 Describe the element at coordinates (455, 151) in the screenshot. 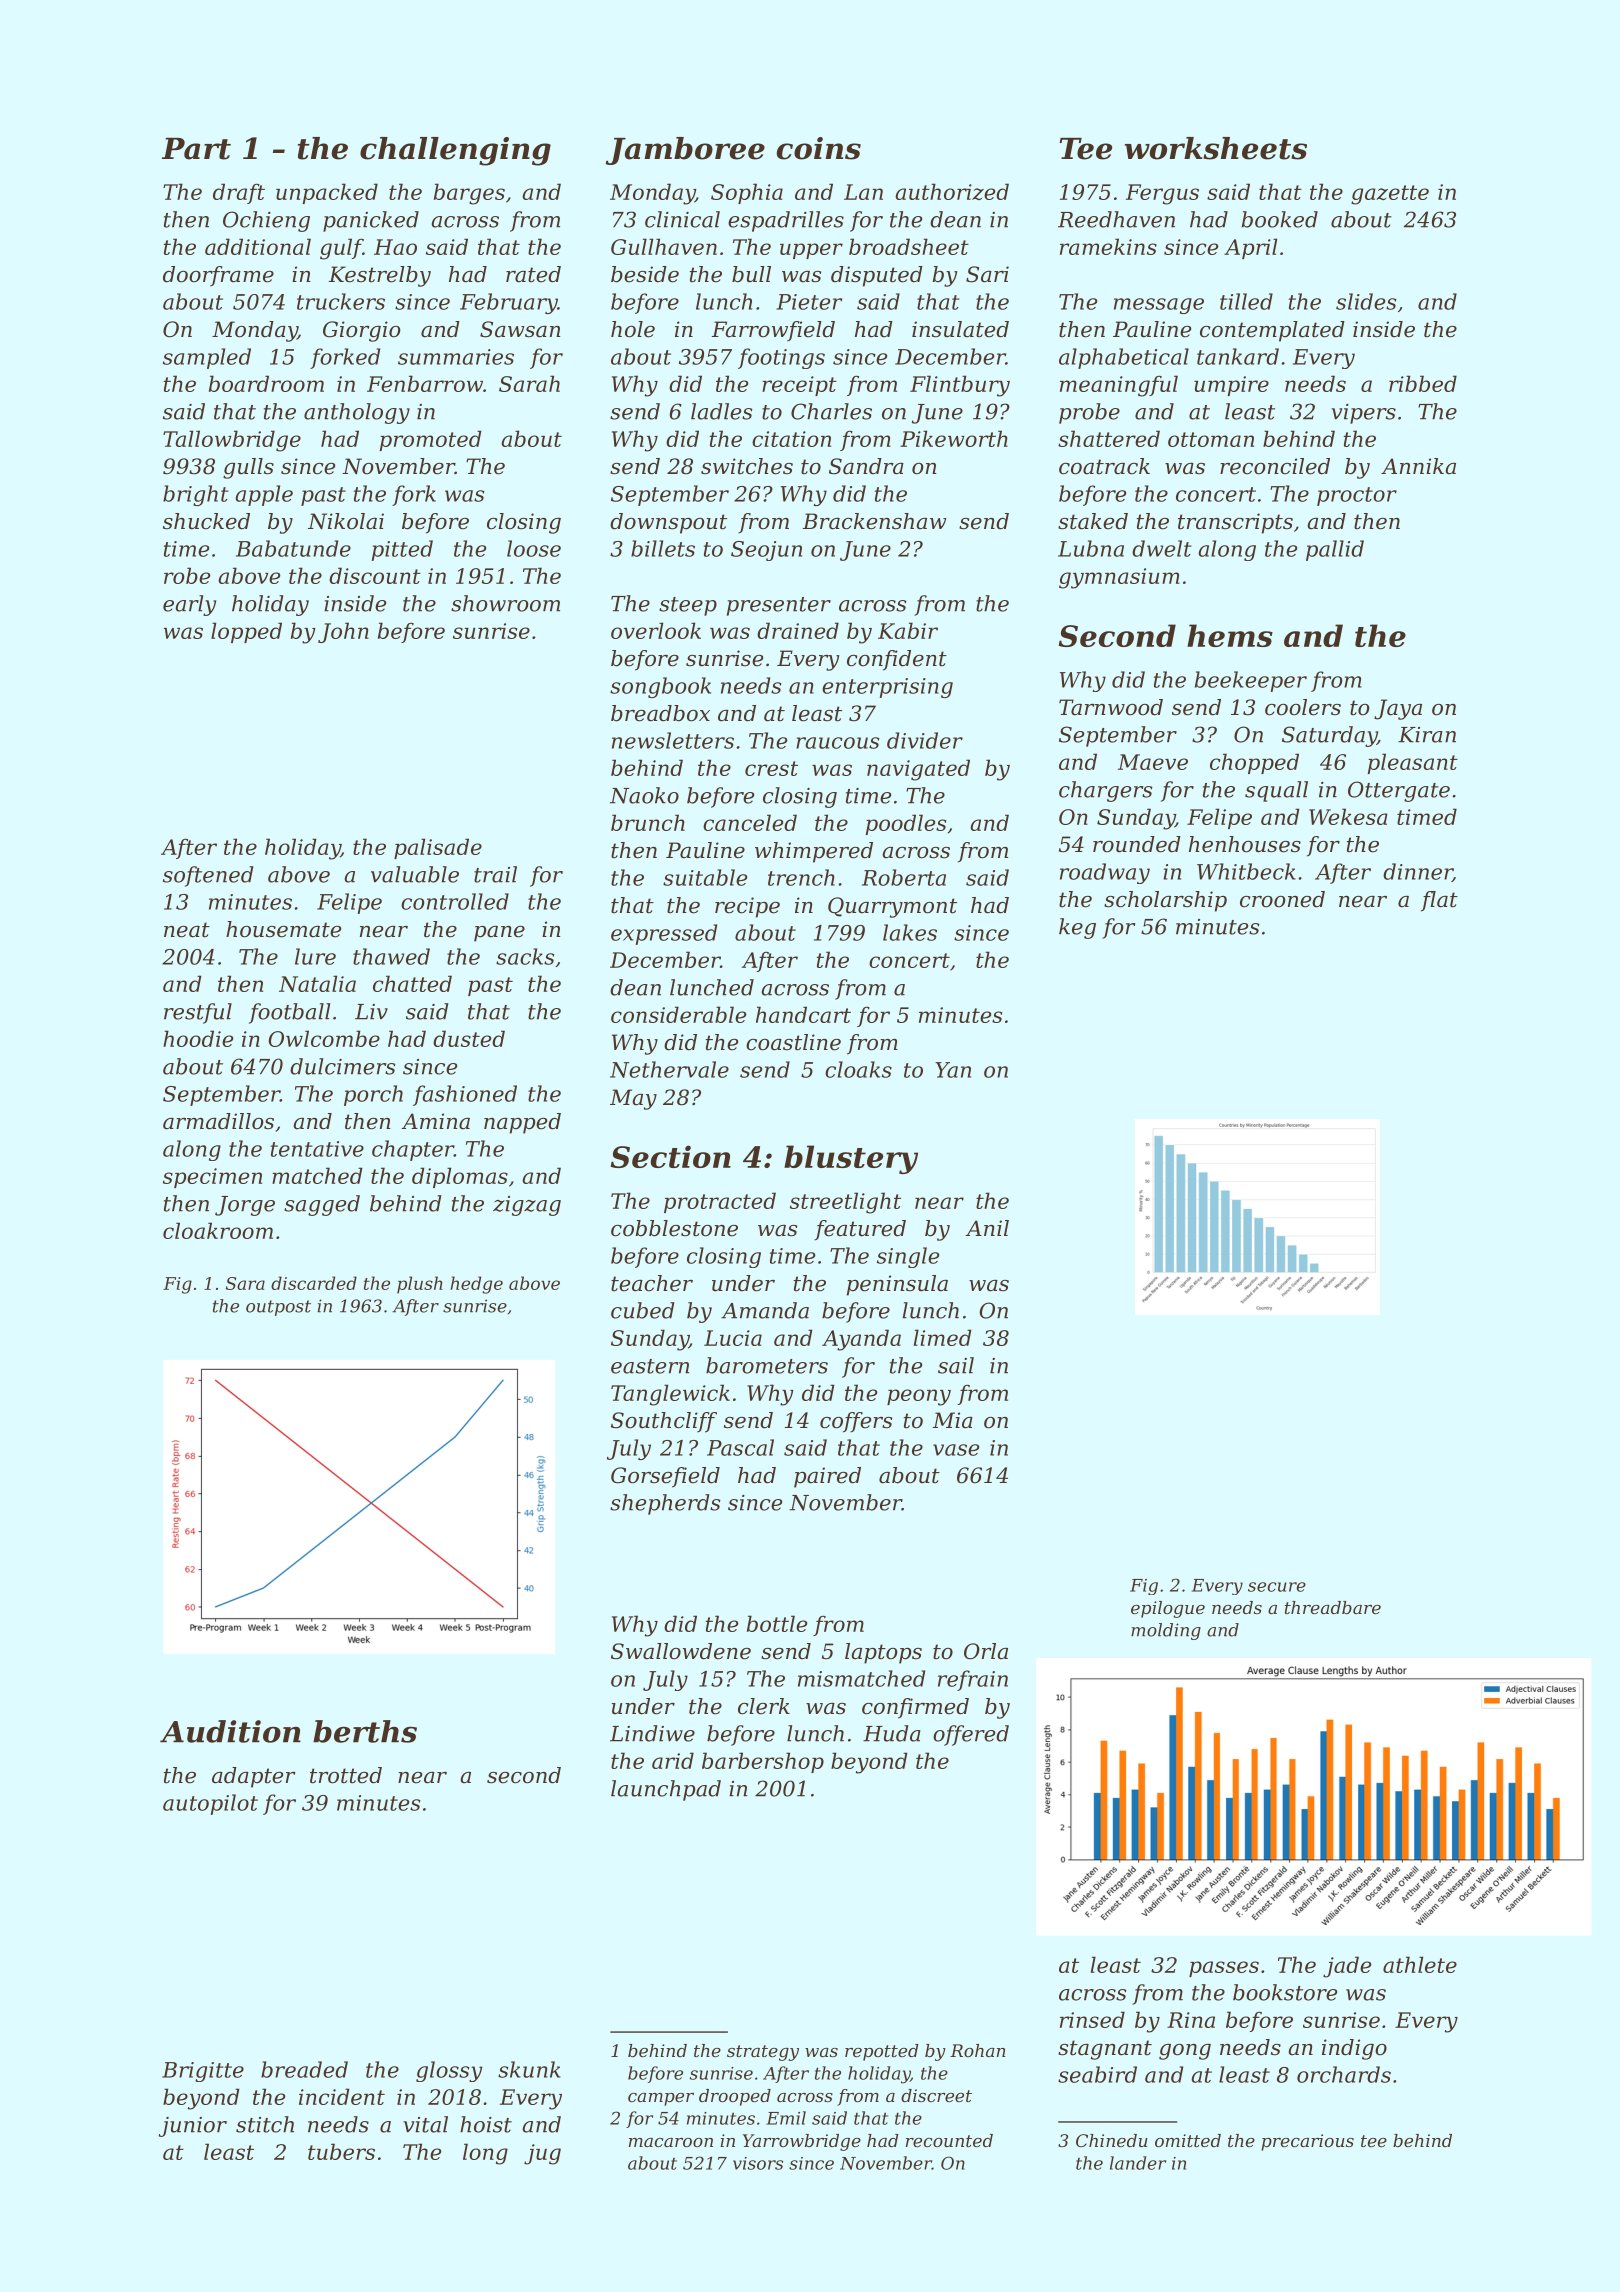

I see `challenging` at that location.
